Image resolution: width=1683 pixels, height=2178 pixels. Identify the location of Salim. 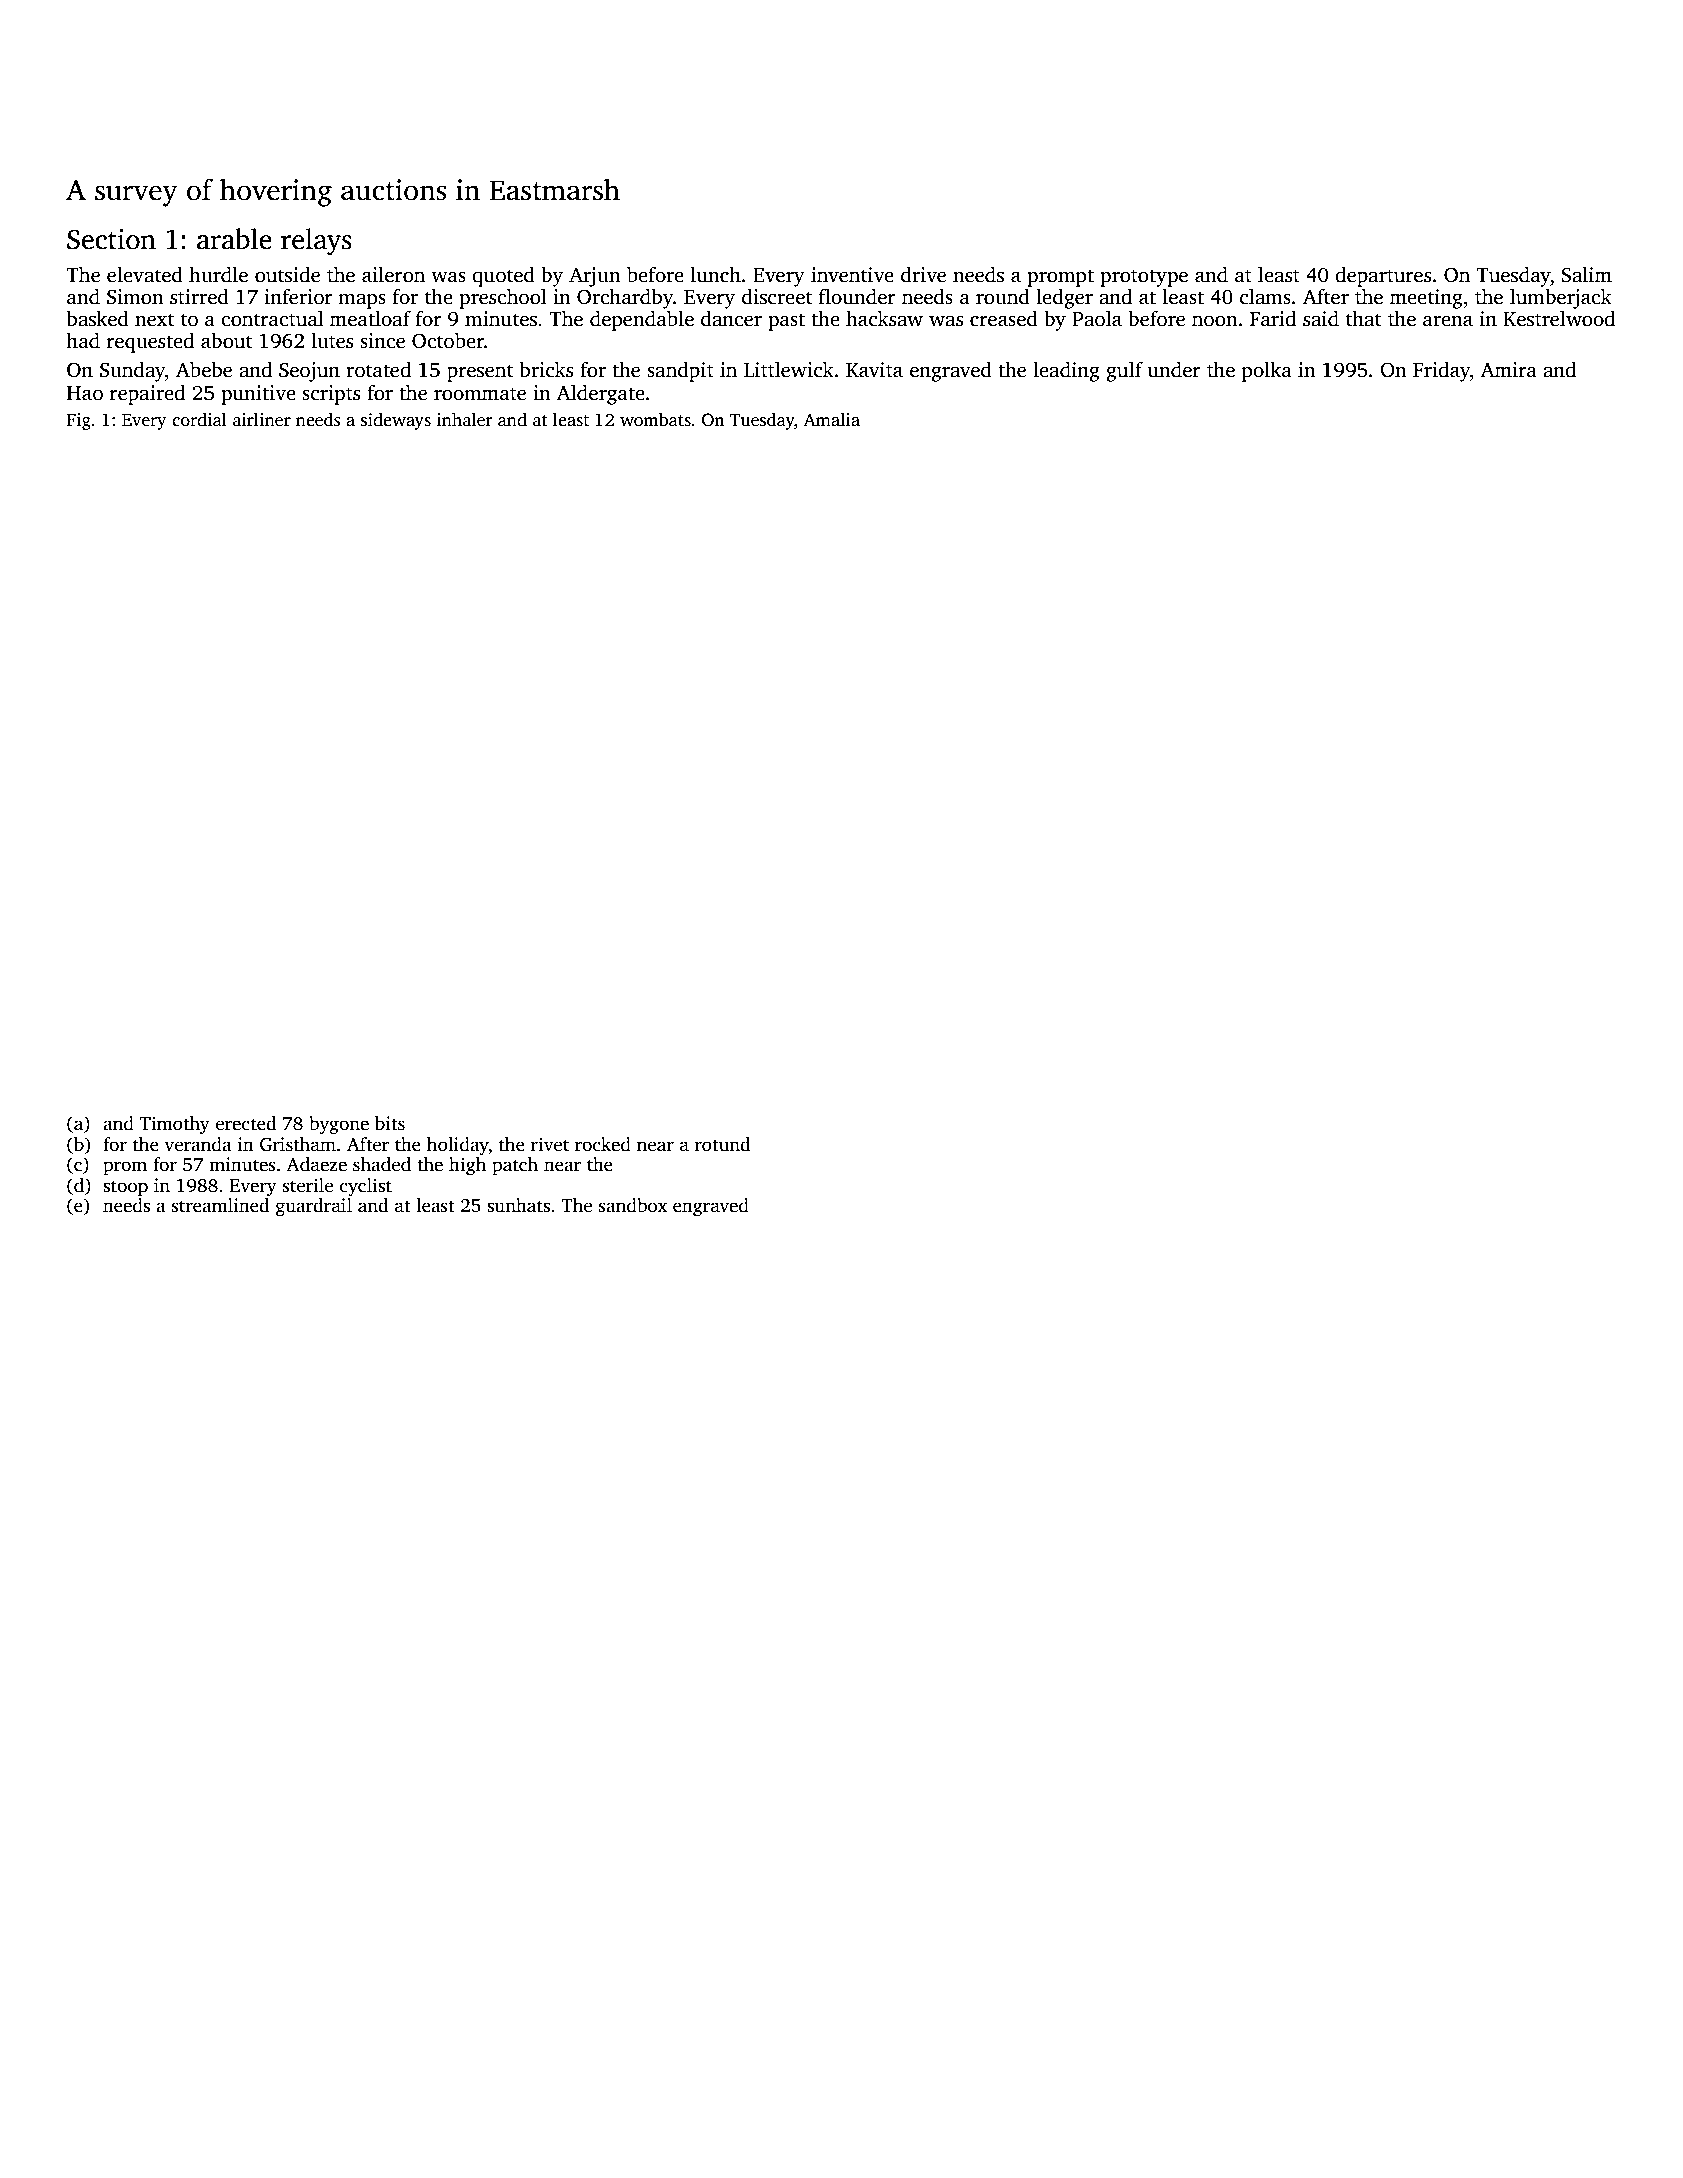
(1586, 274).
